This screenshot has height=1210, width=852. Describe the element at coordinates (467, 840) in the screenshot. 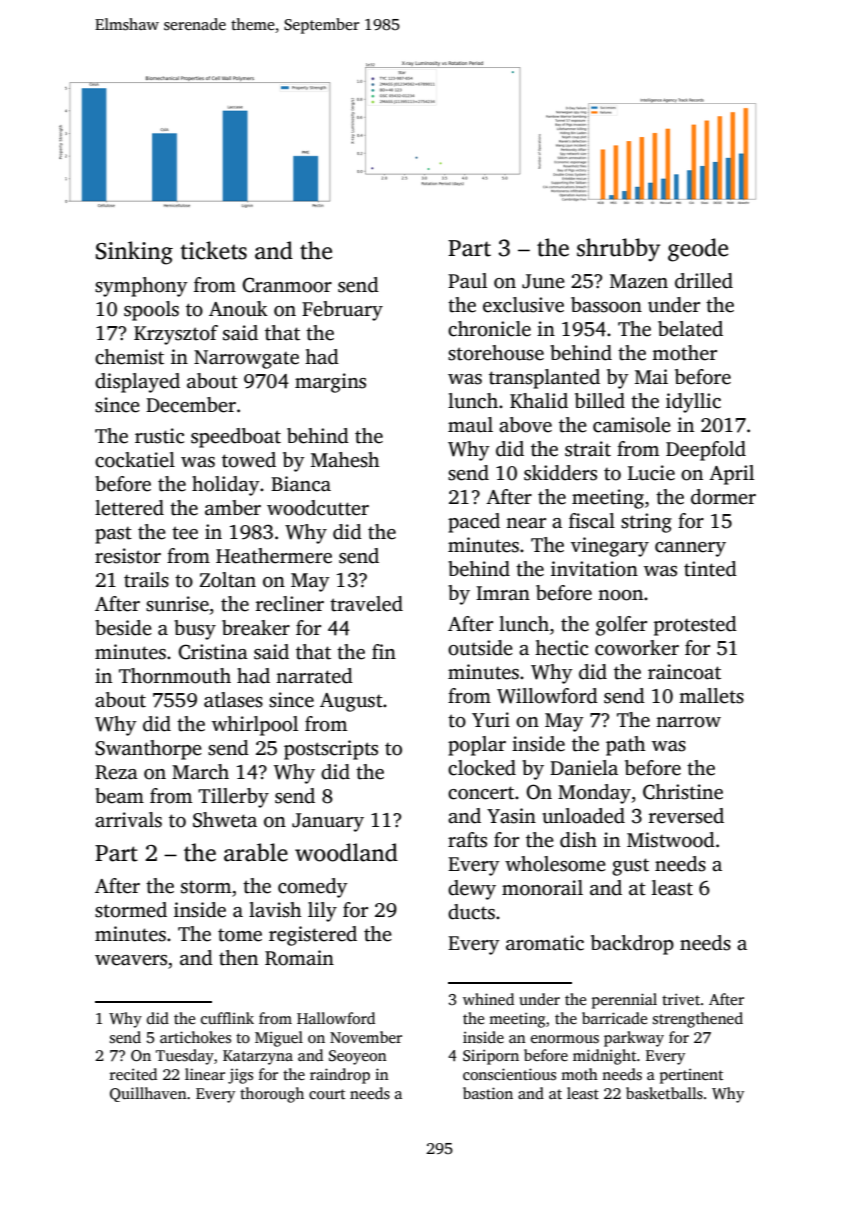

I see `rafts` at that location.
